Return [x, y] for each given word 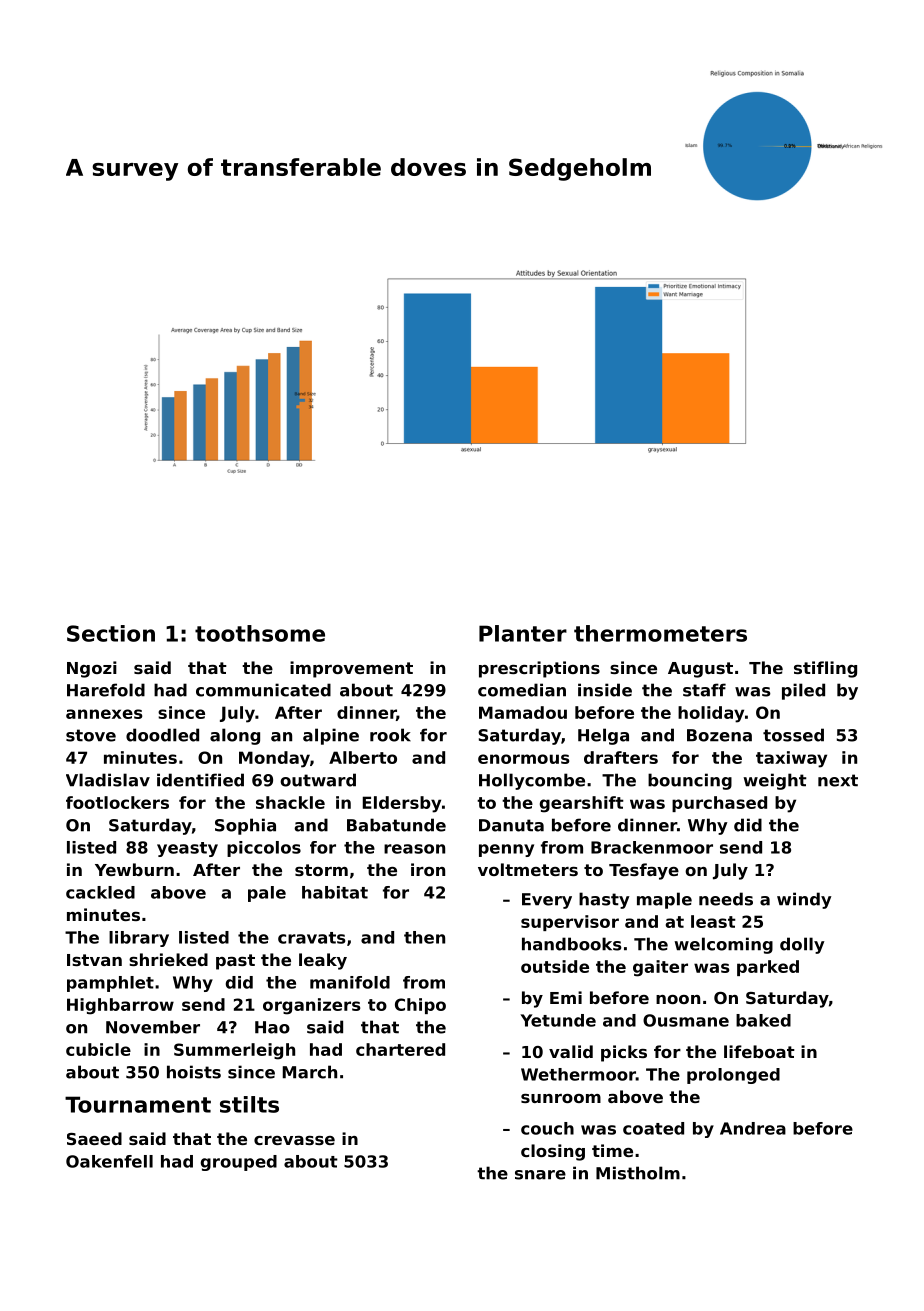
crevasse [294, 1140]
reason [414, 849]
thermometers [660, 633]
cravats [311, 938]
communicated [263, 690]
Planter [523, 633]
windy [804, 900]
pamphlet [110, 984]
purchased [719, 804]
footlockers [117, 802]
